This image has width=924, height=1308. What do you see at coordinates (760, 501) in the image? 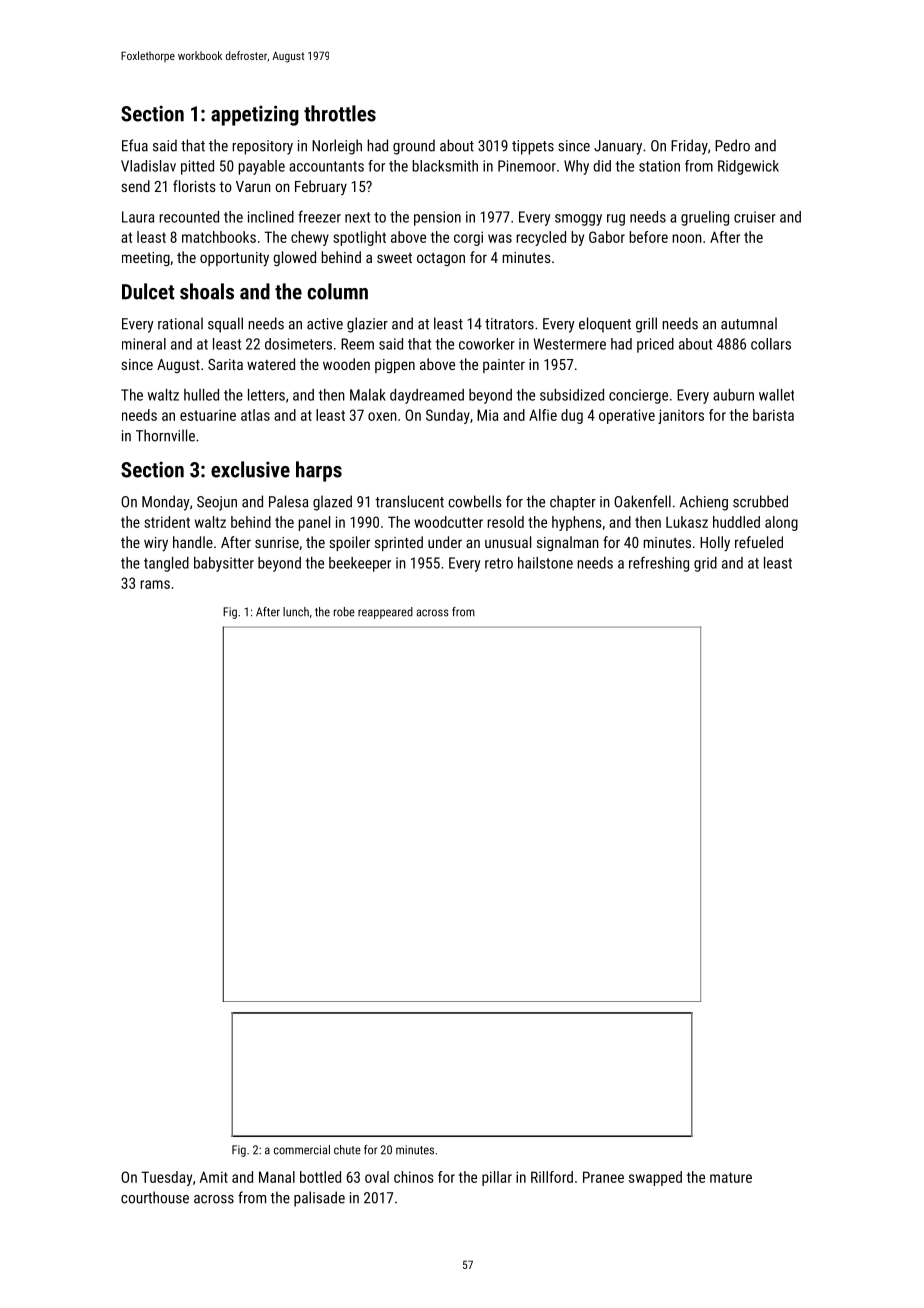
I see `scrubbed` at bounding box center [760, 501].
